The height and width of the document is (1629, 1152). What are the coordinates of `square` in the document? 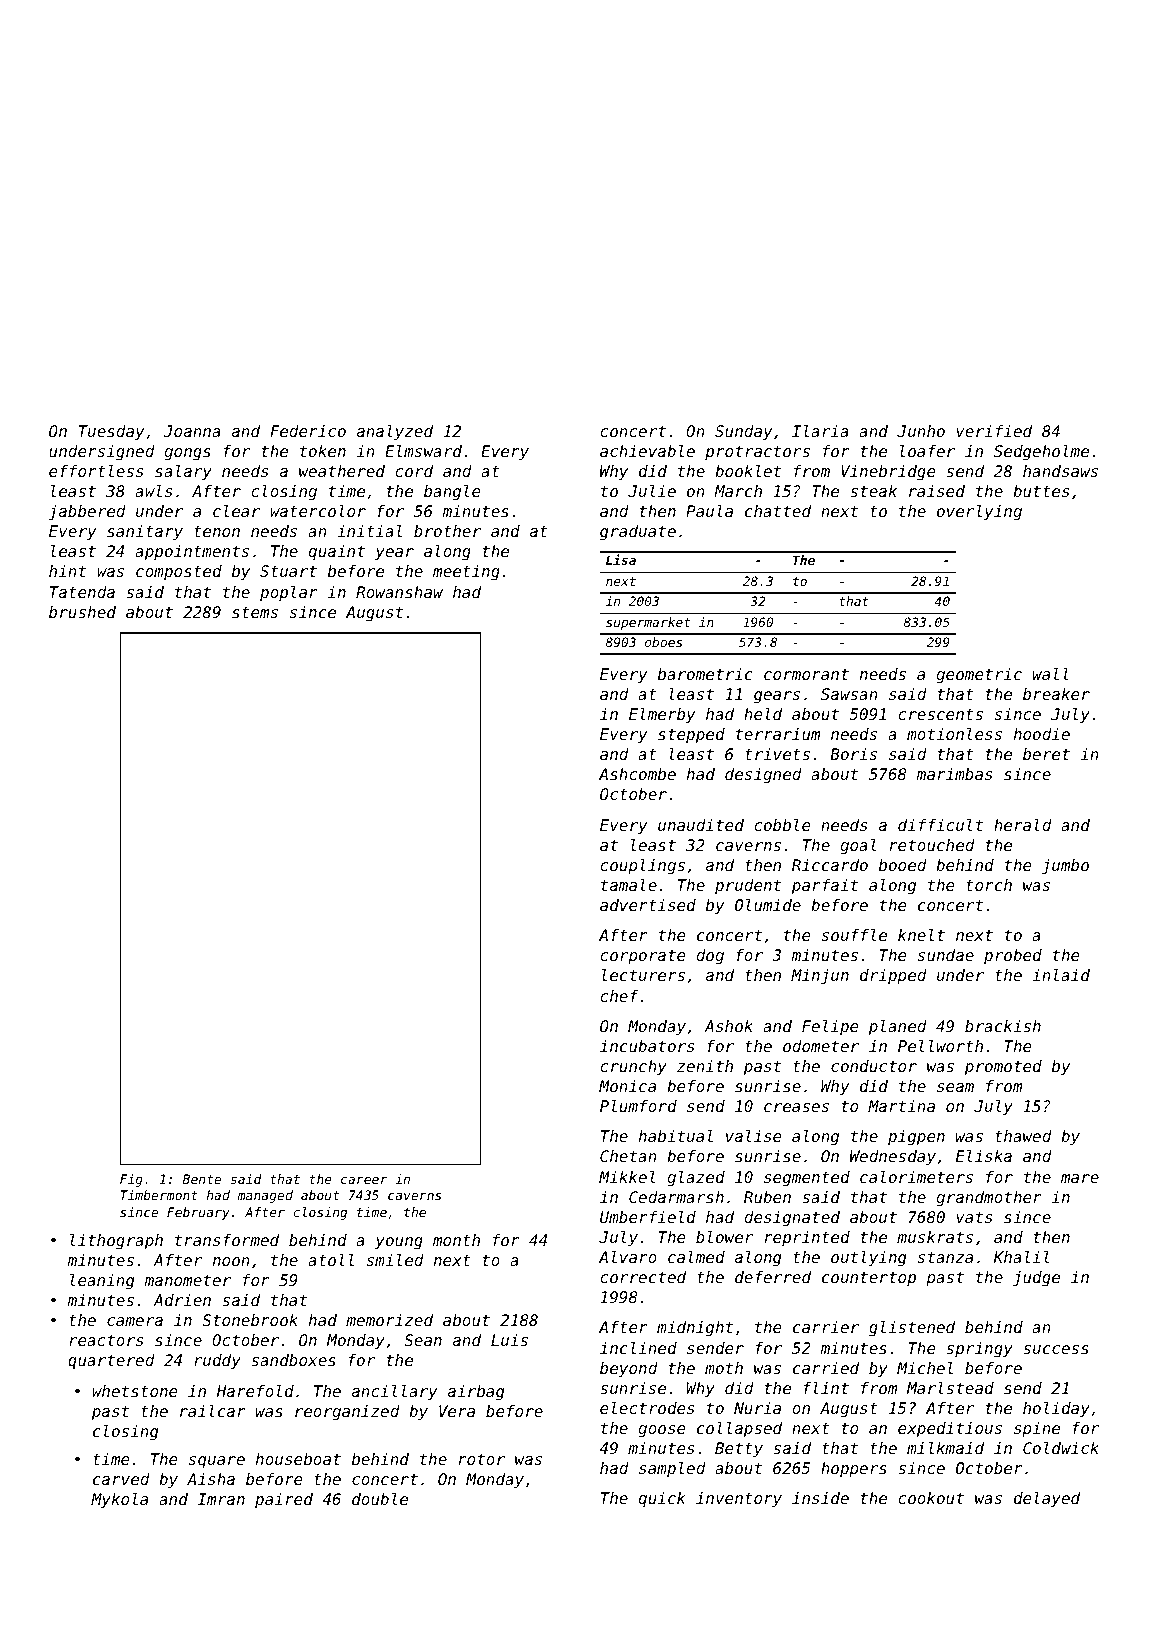 It's located at (217, 1462).
